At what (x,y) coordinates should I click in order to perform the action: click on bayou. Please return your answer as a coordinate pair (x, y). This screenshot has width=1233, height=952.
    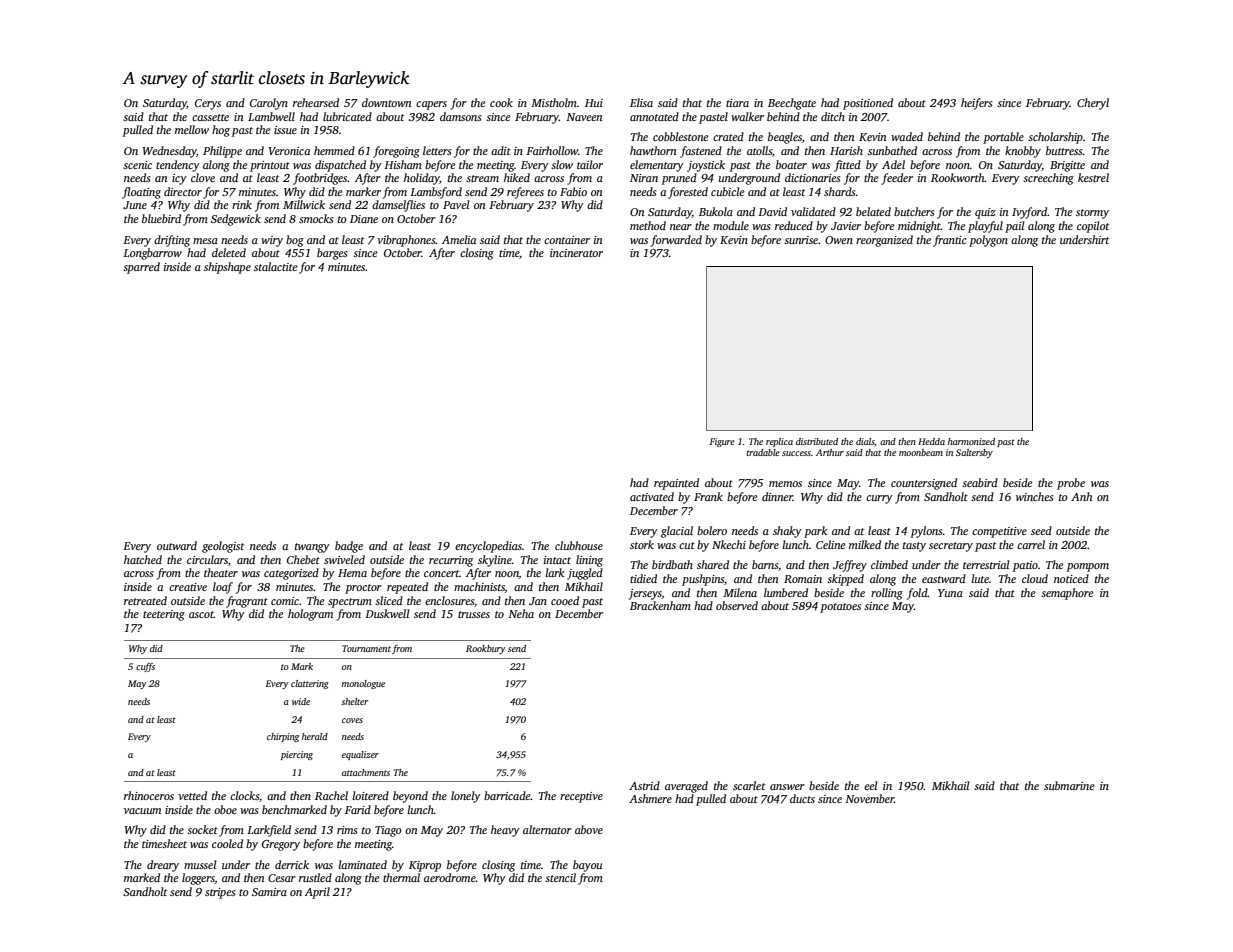
    Looking at the image, I should click on (587, 866).
